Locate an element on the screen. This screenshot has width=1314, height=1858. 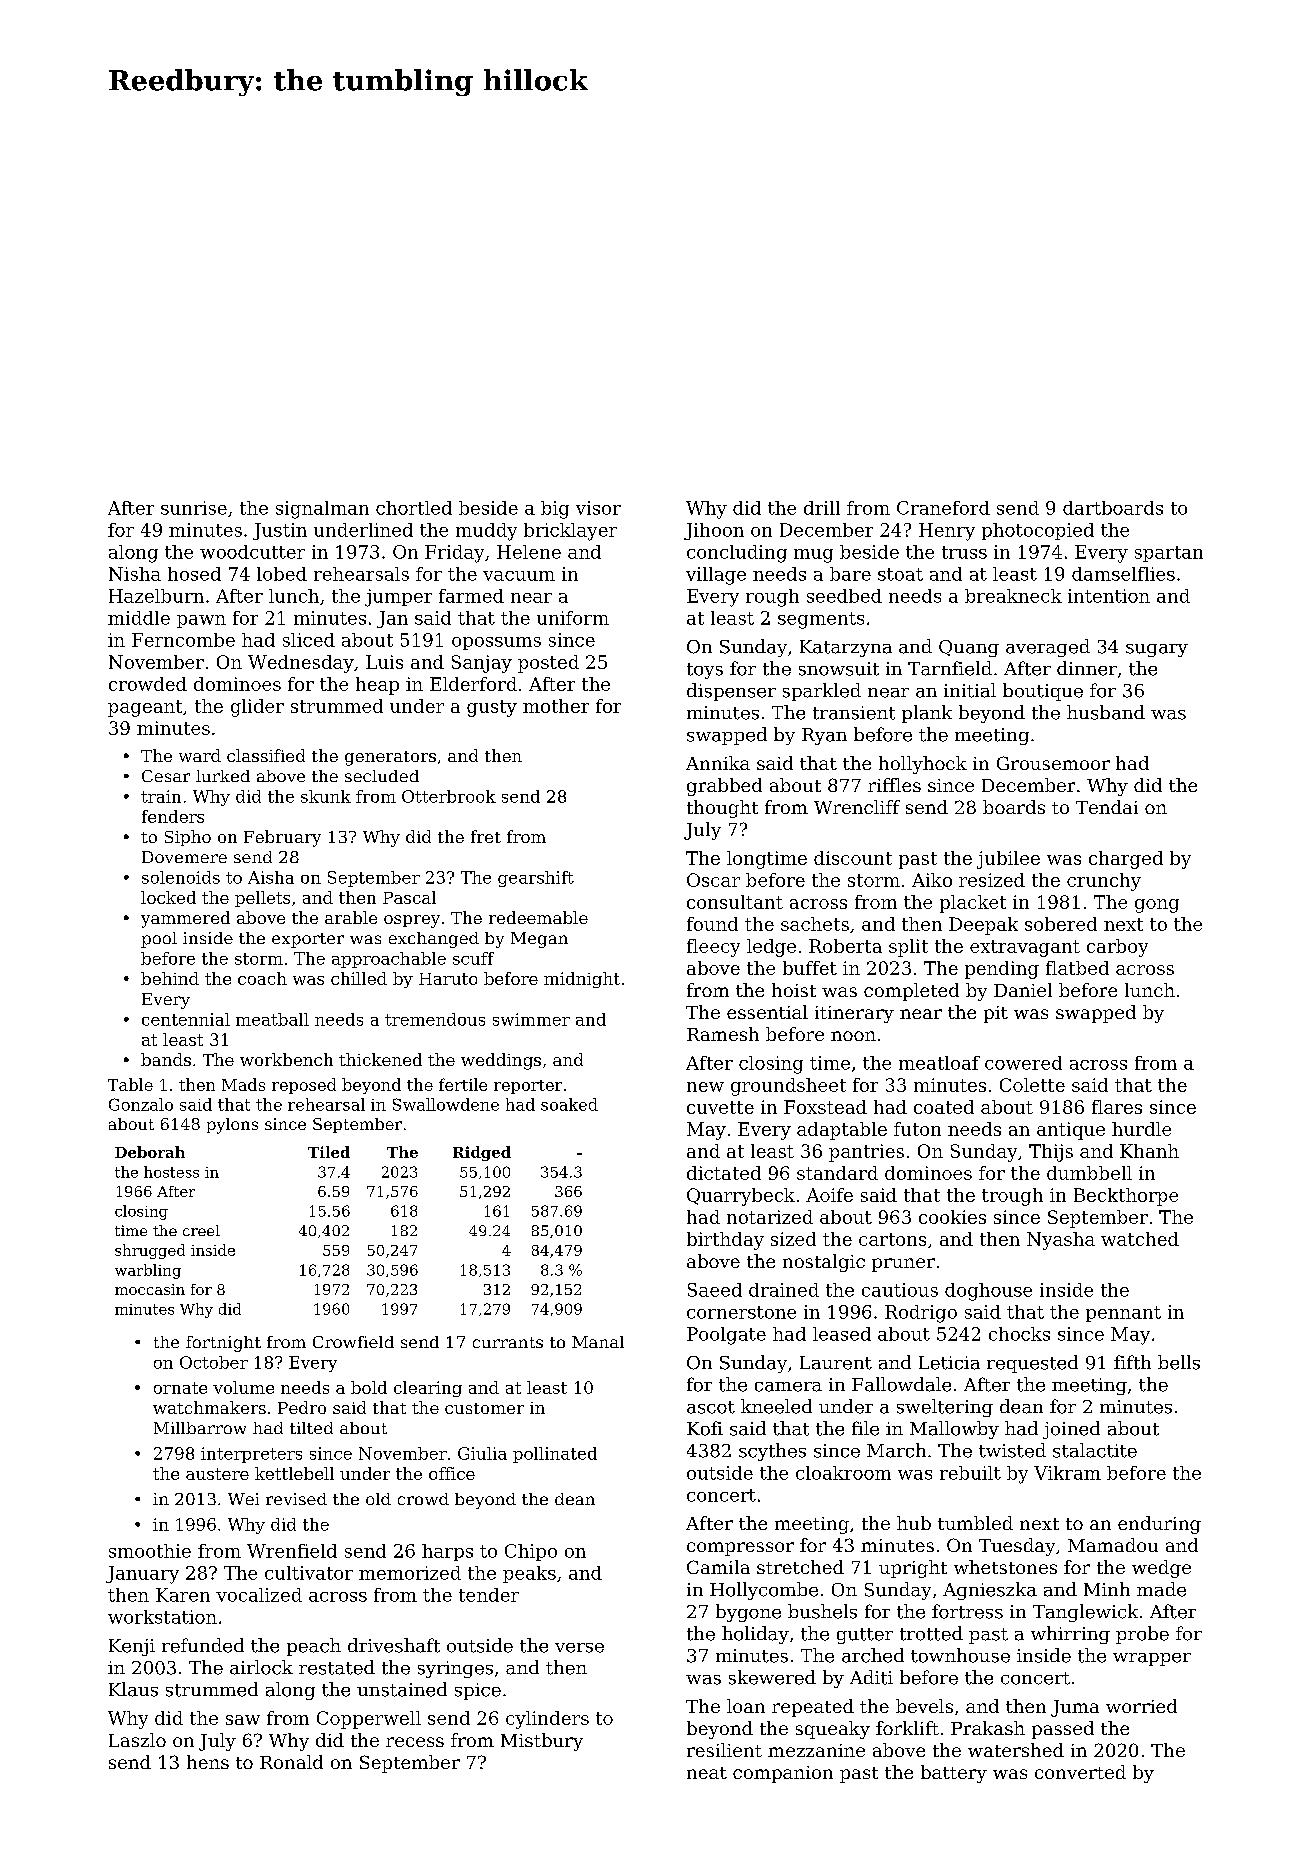
soaked is located at coordinates (569, 1104).
